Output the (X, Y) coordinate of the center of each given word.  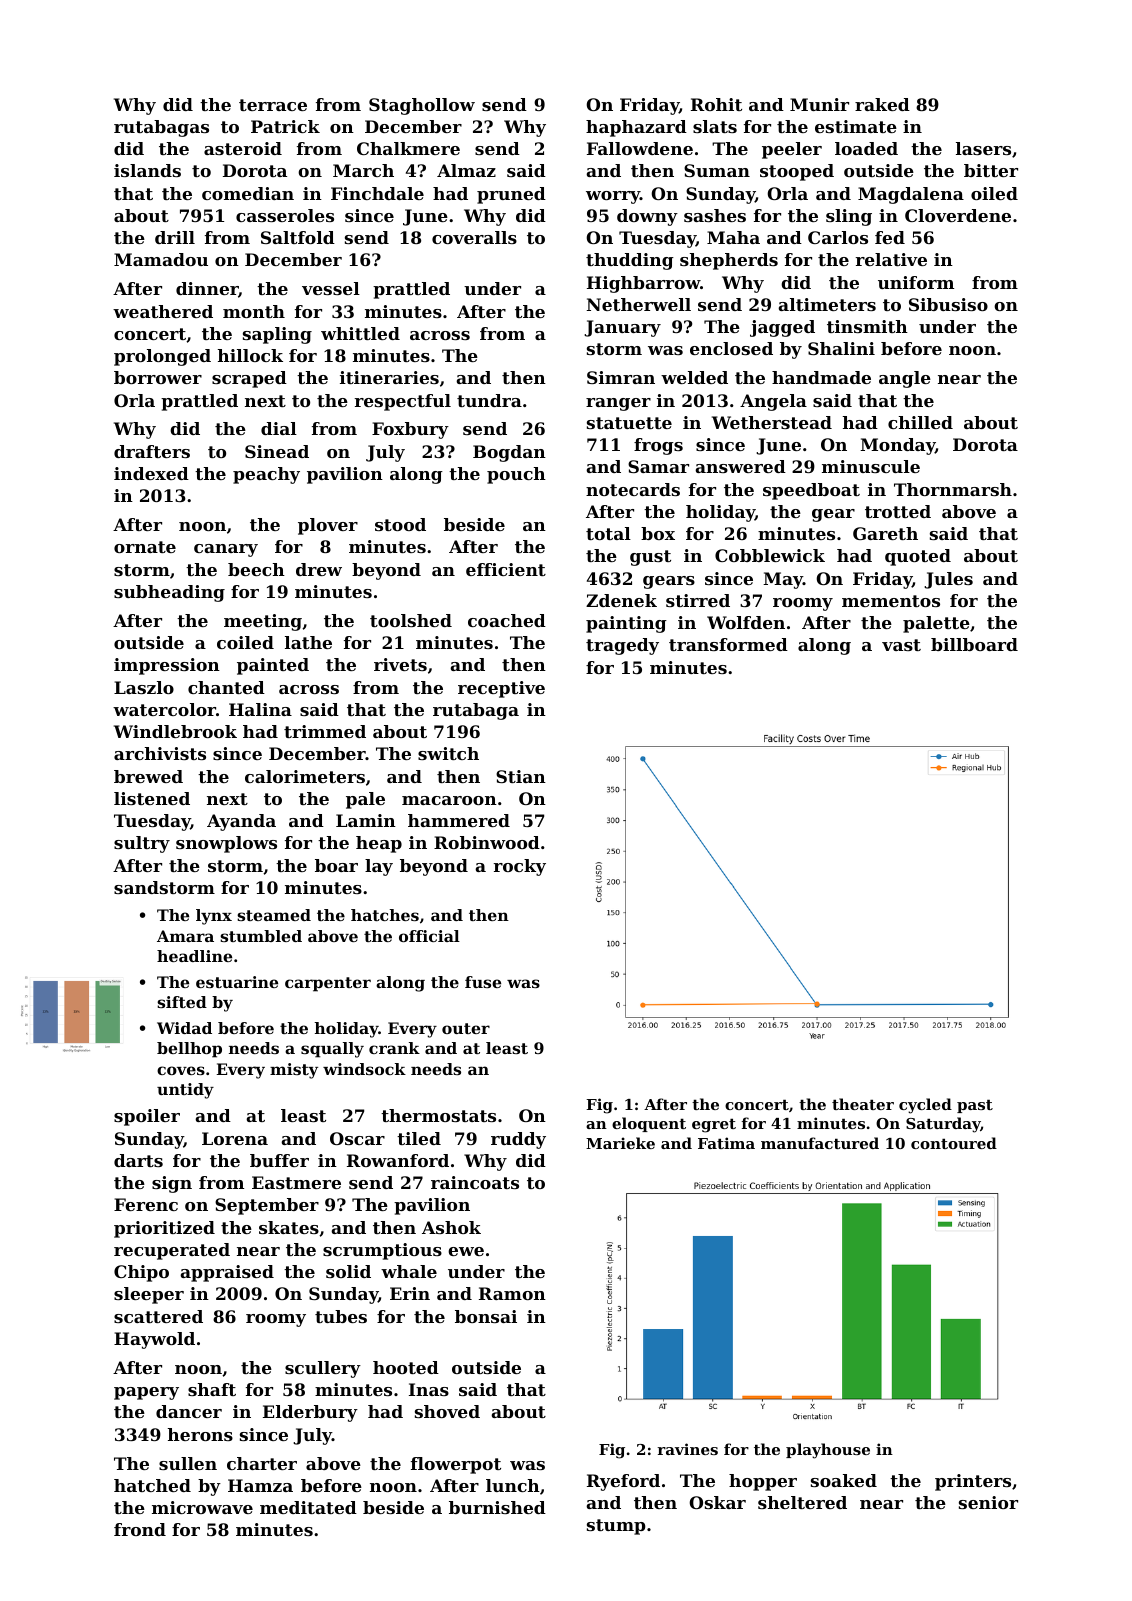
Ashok (451, 1227)
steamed (274, 915)
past (975, 1106)
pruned (511, 195)
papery (146, 1393)
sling (849, 217)
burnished (497, 1507)
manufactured (820, 1143)
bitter (991, 170)
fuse (483, 982)
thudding (630, 261)
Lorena (235, 1138)
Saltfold (298, 237)
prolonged (162, 357)
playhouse (828, 1451)
